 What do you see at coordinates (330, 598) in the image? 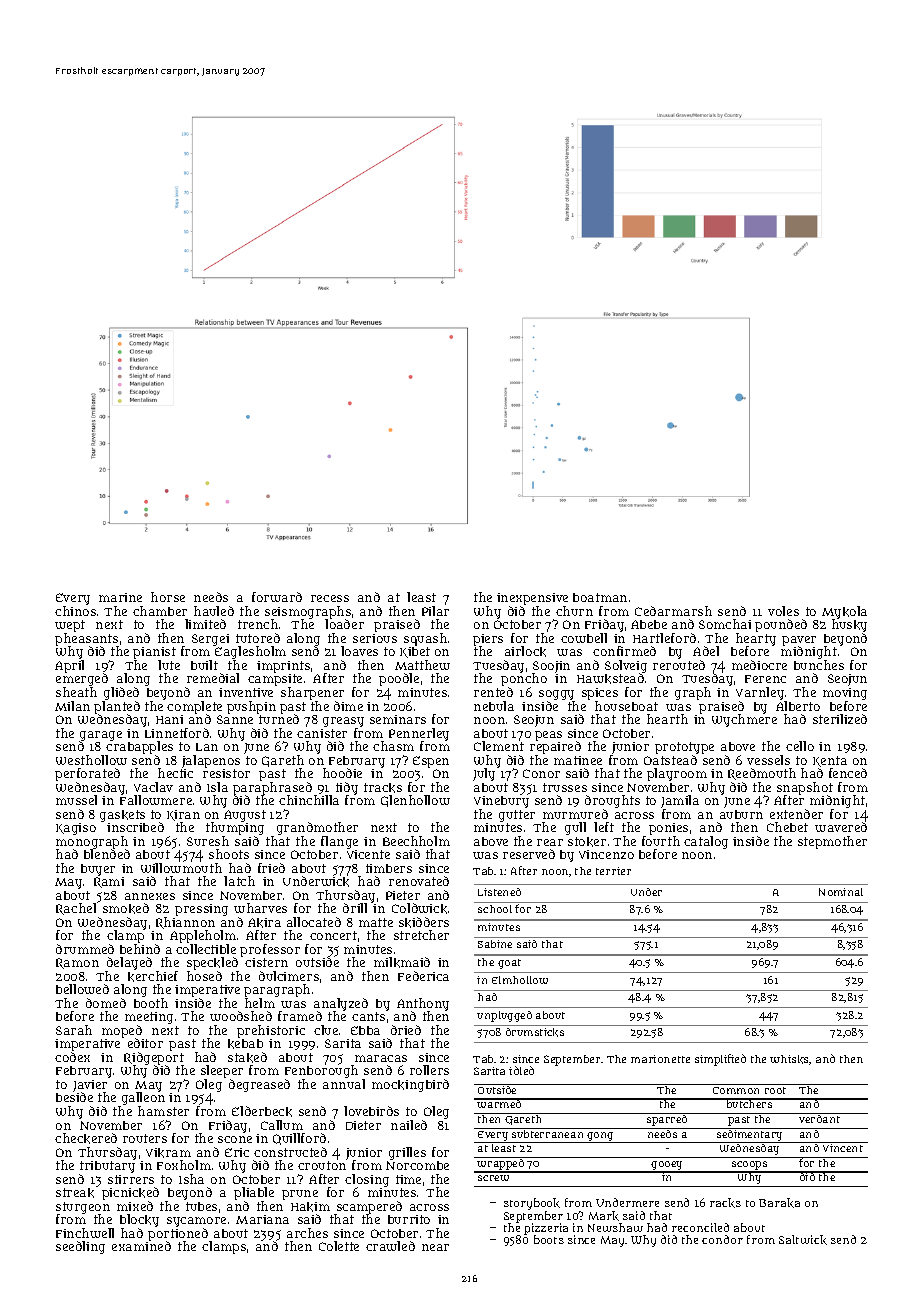
I see `recess` at bounding box center [330, 598].
